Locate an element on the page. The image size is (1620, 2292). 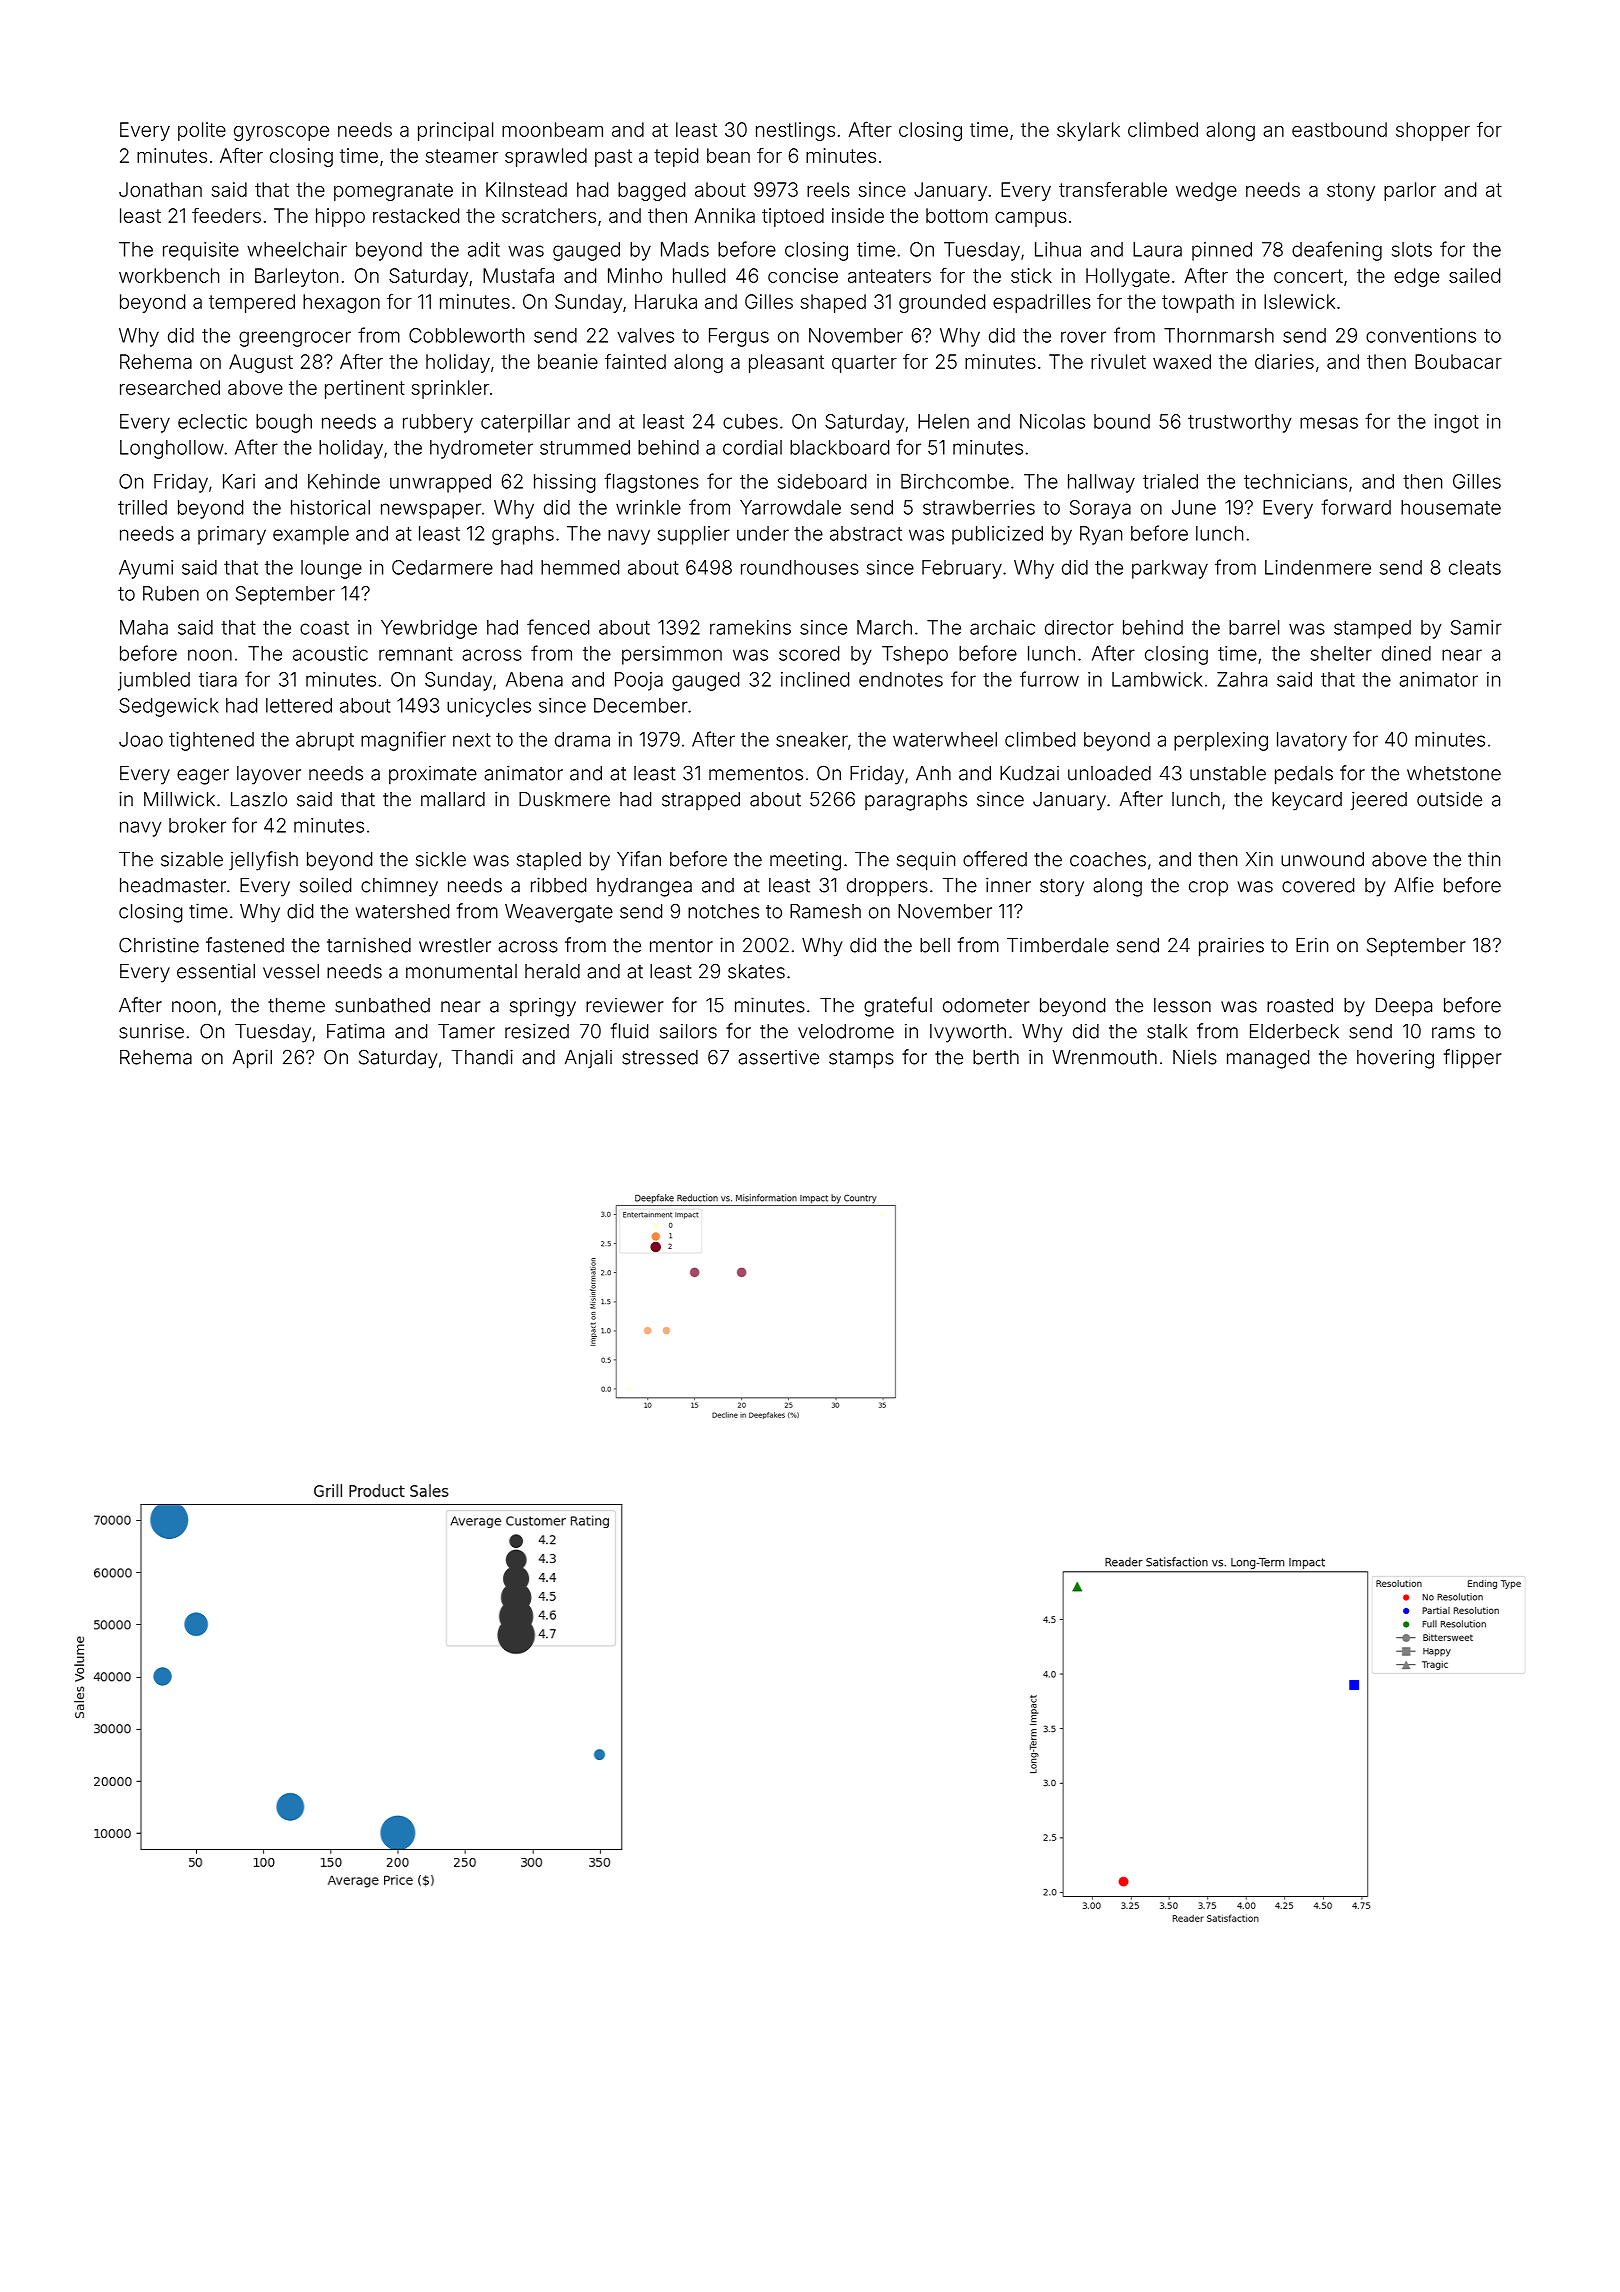
sunrise is located at coordinates (151, 1031).
